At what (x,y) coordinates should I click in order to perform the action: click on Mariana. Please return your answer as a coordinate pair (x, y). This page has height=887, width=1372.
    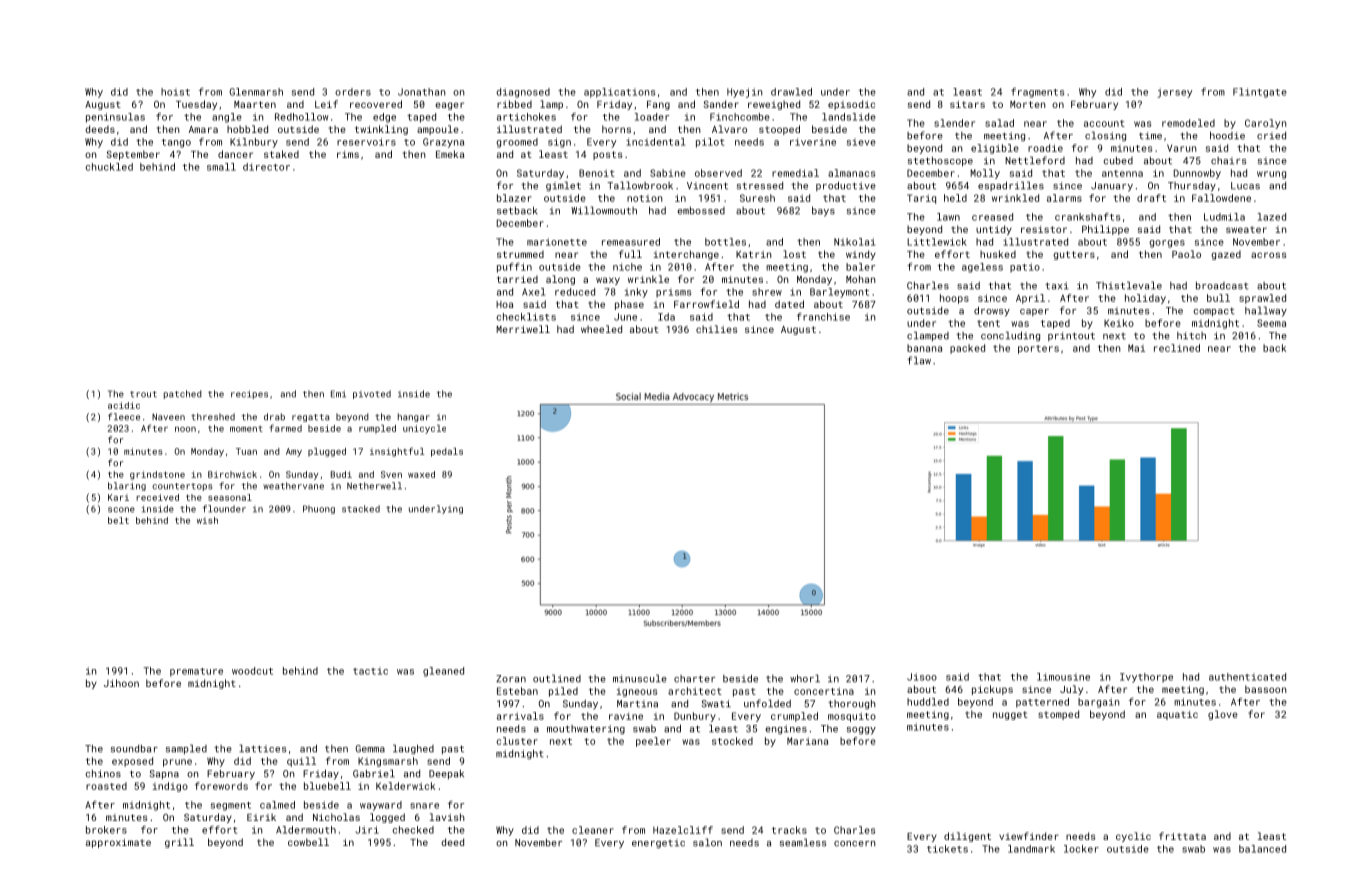
    Looking at the image, I should click on (807, 741).
